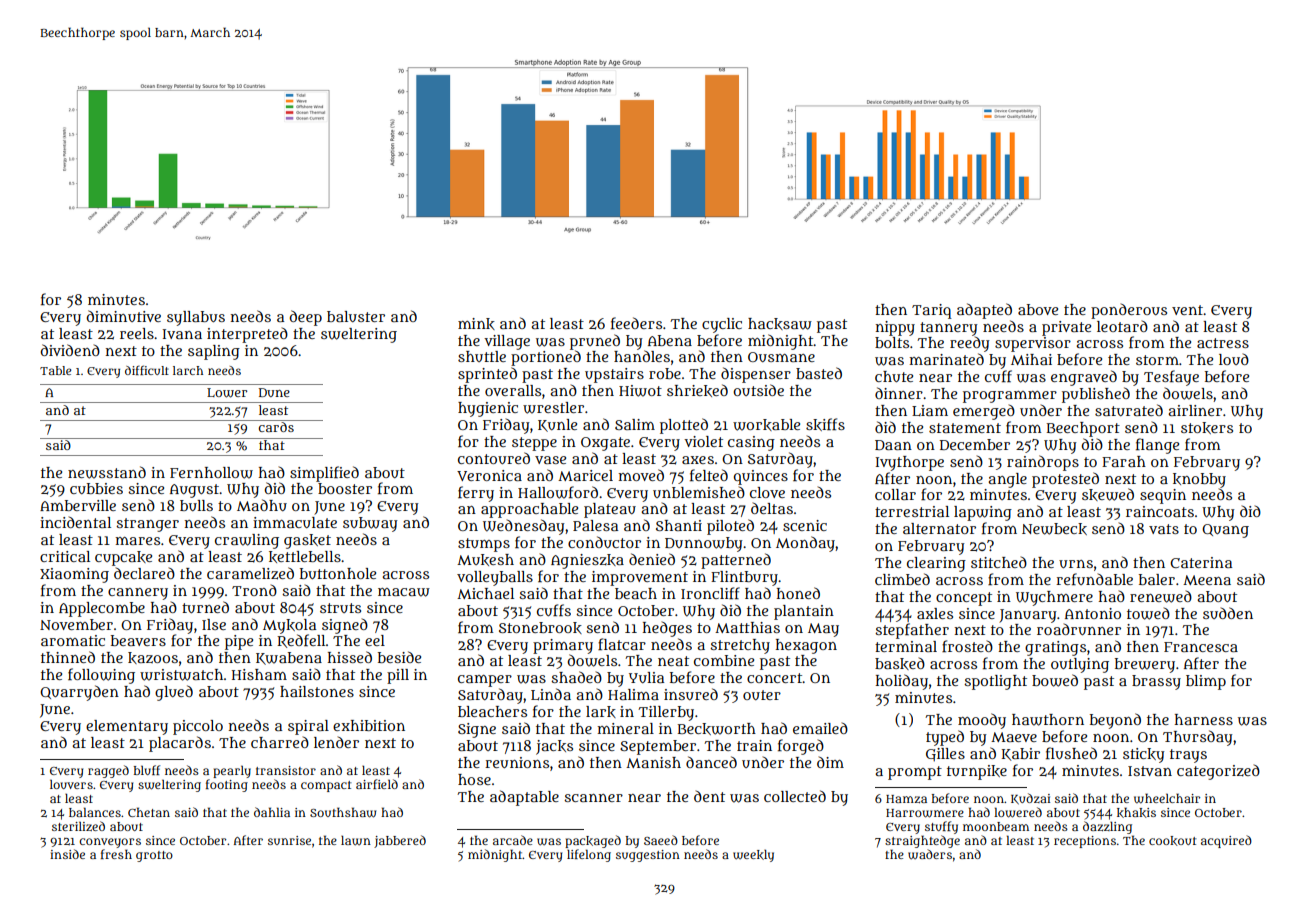 This image has width=1308, height=924. I want to click on Ousmane, so click(781, 357).
